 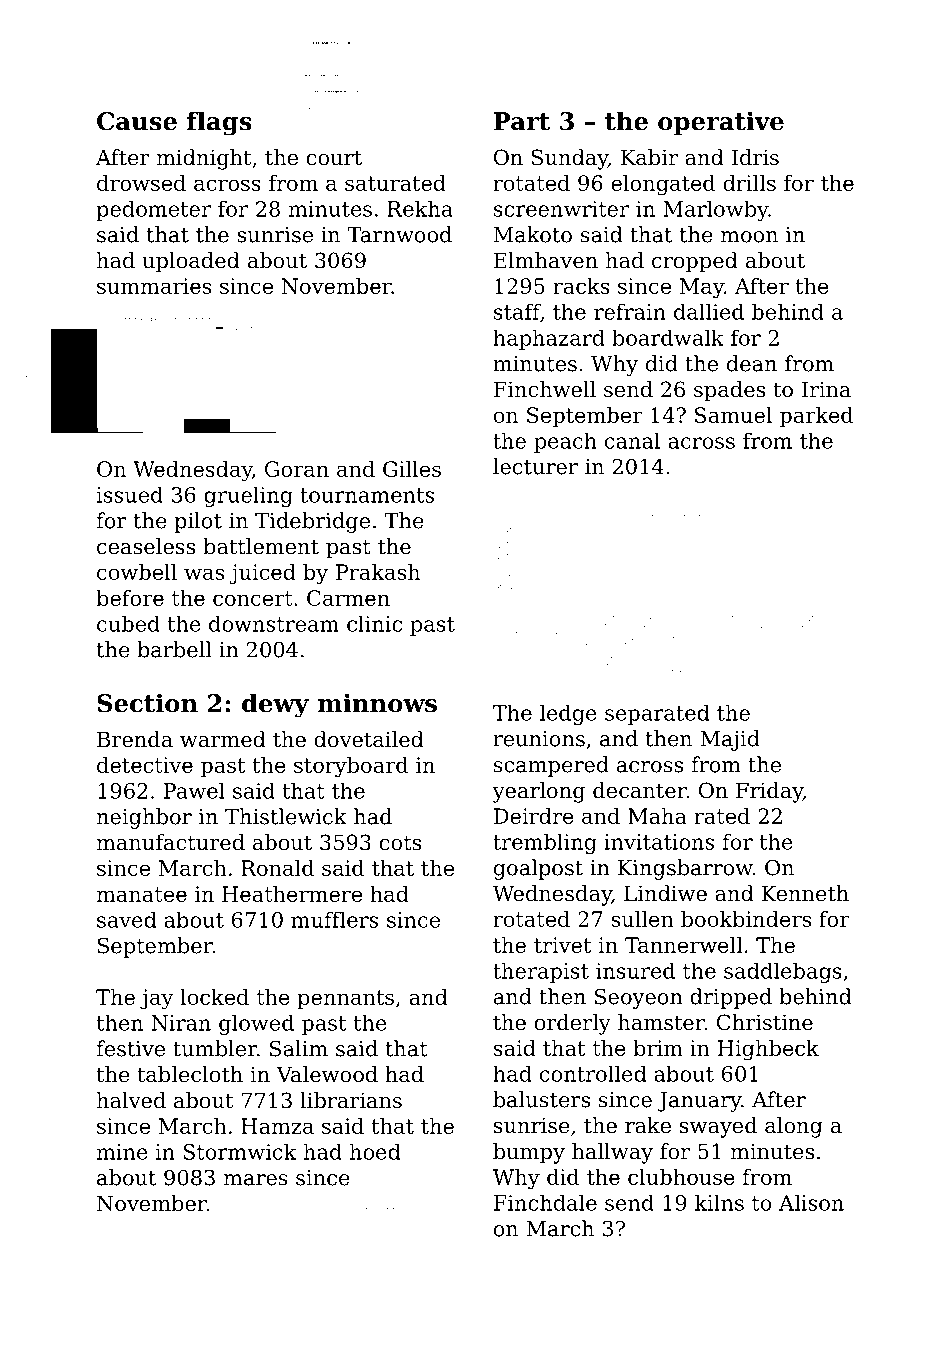 I want to click on midnight, so click(x=204, y=159).
